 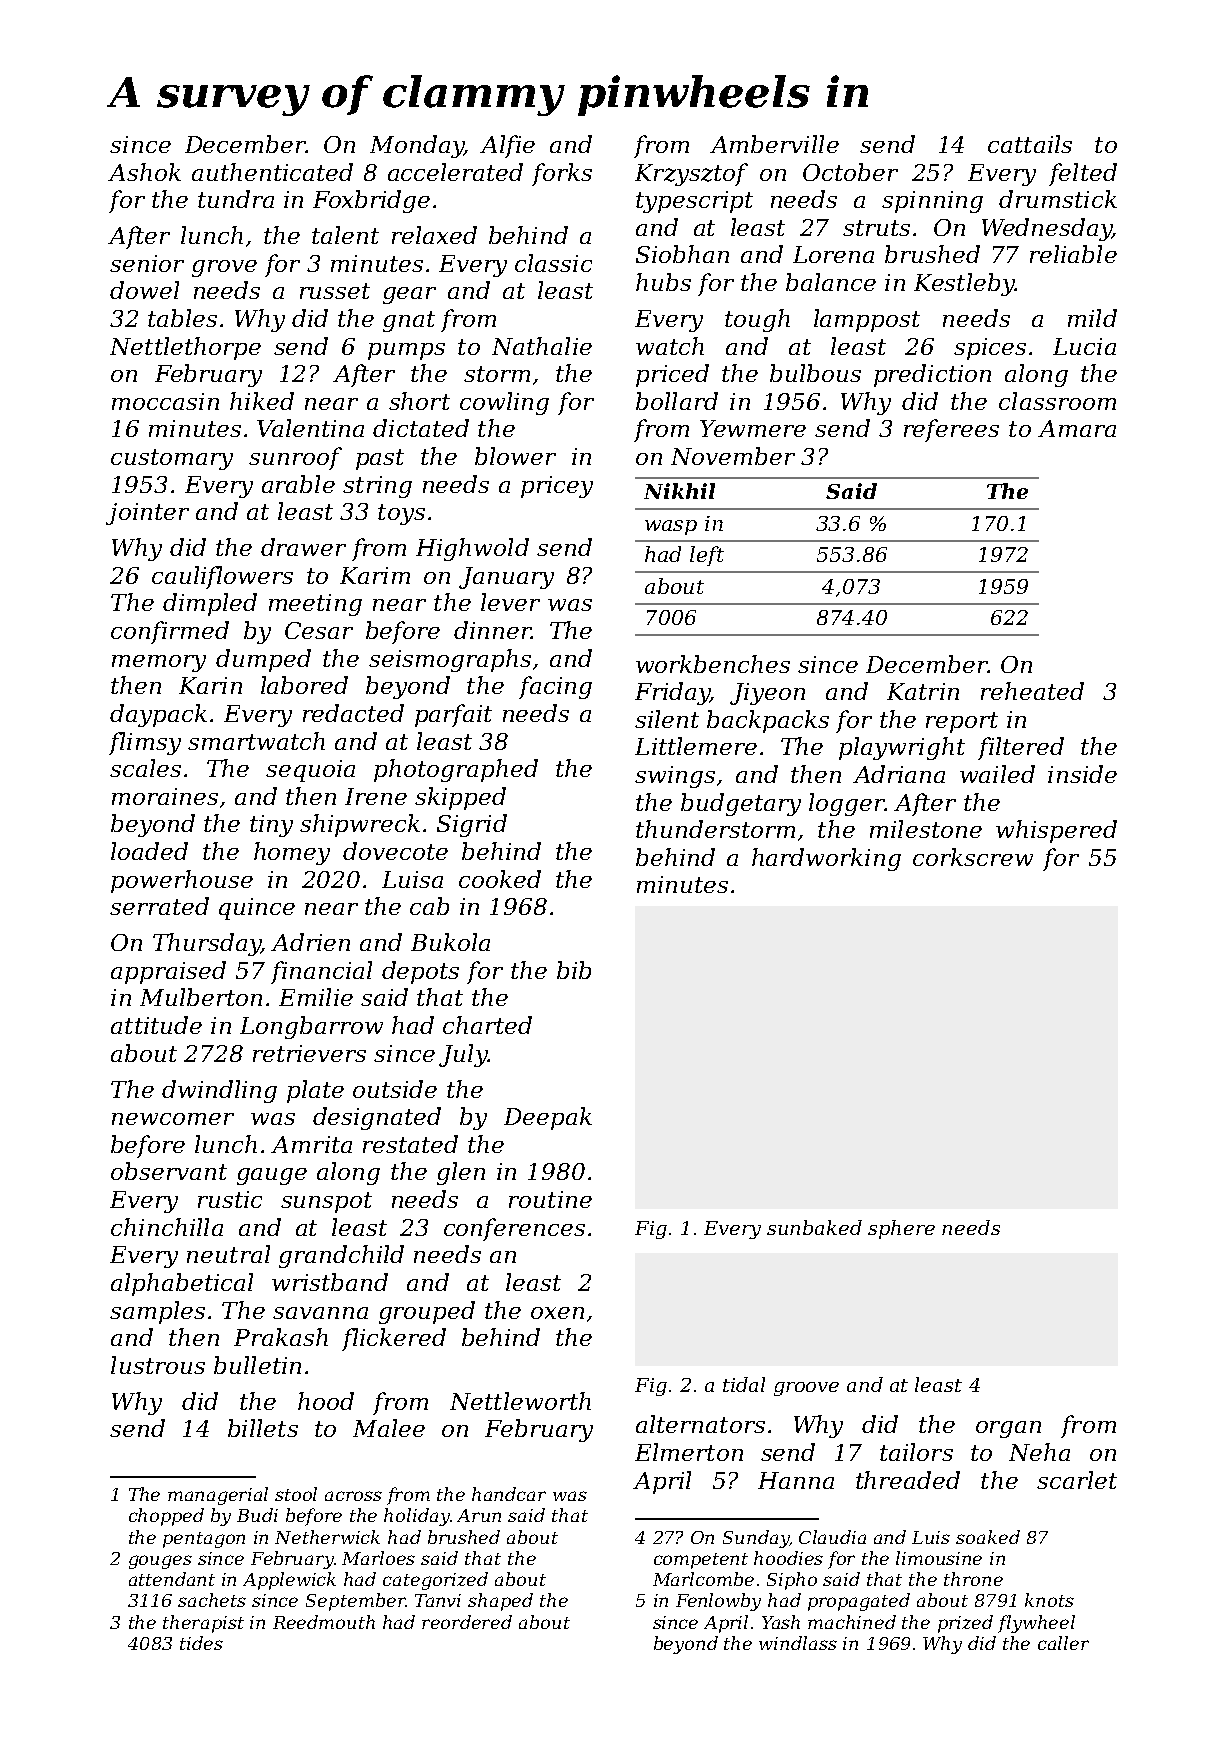 I want to click on cooked, so click(x=500, y=879).
